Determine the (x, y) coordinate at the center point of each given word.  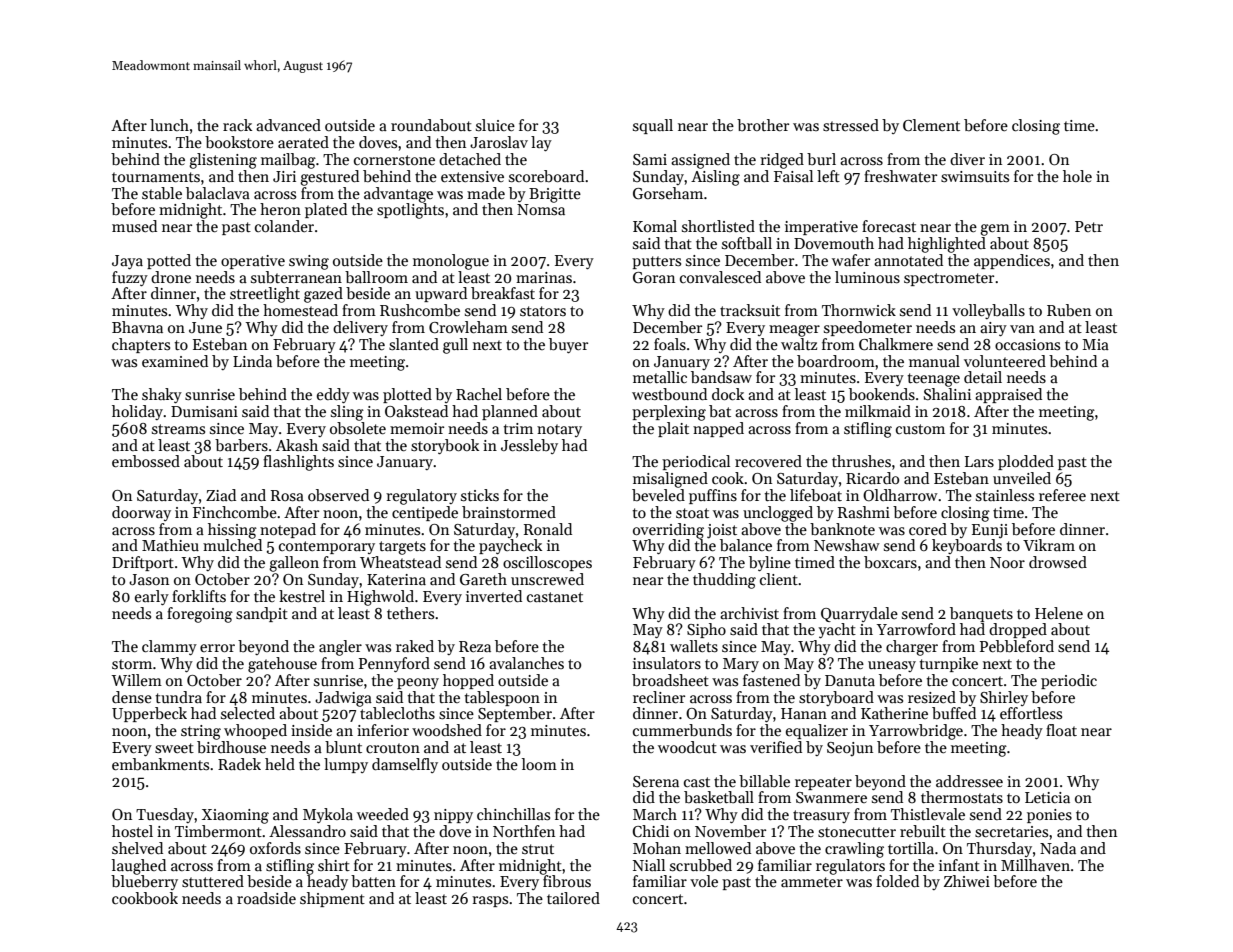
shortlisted (718, 226)
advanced (288, 125)
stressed (851, 125)
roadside (266, 898)
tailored (573, 898)
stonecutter (857, 832)
